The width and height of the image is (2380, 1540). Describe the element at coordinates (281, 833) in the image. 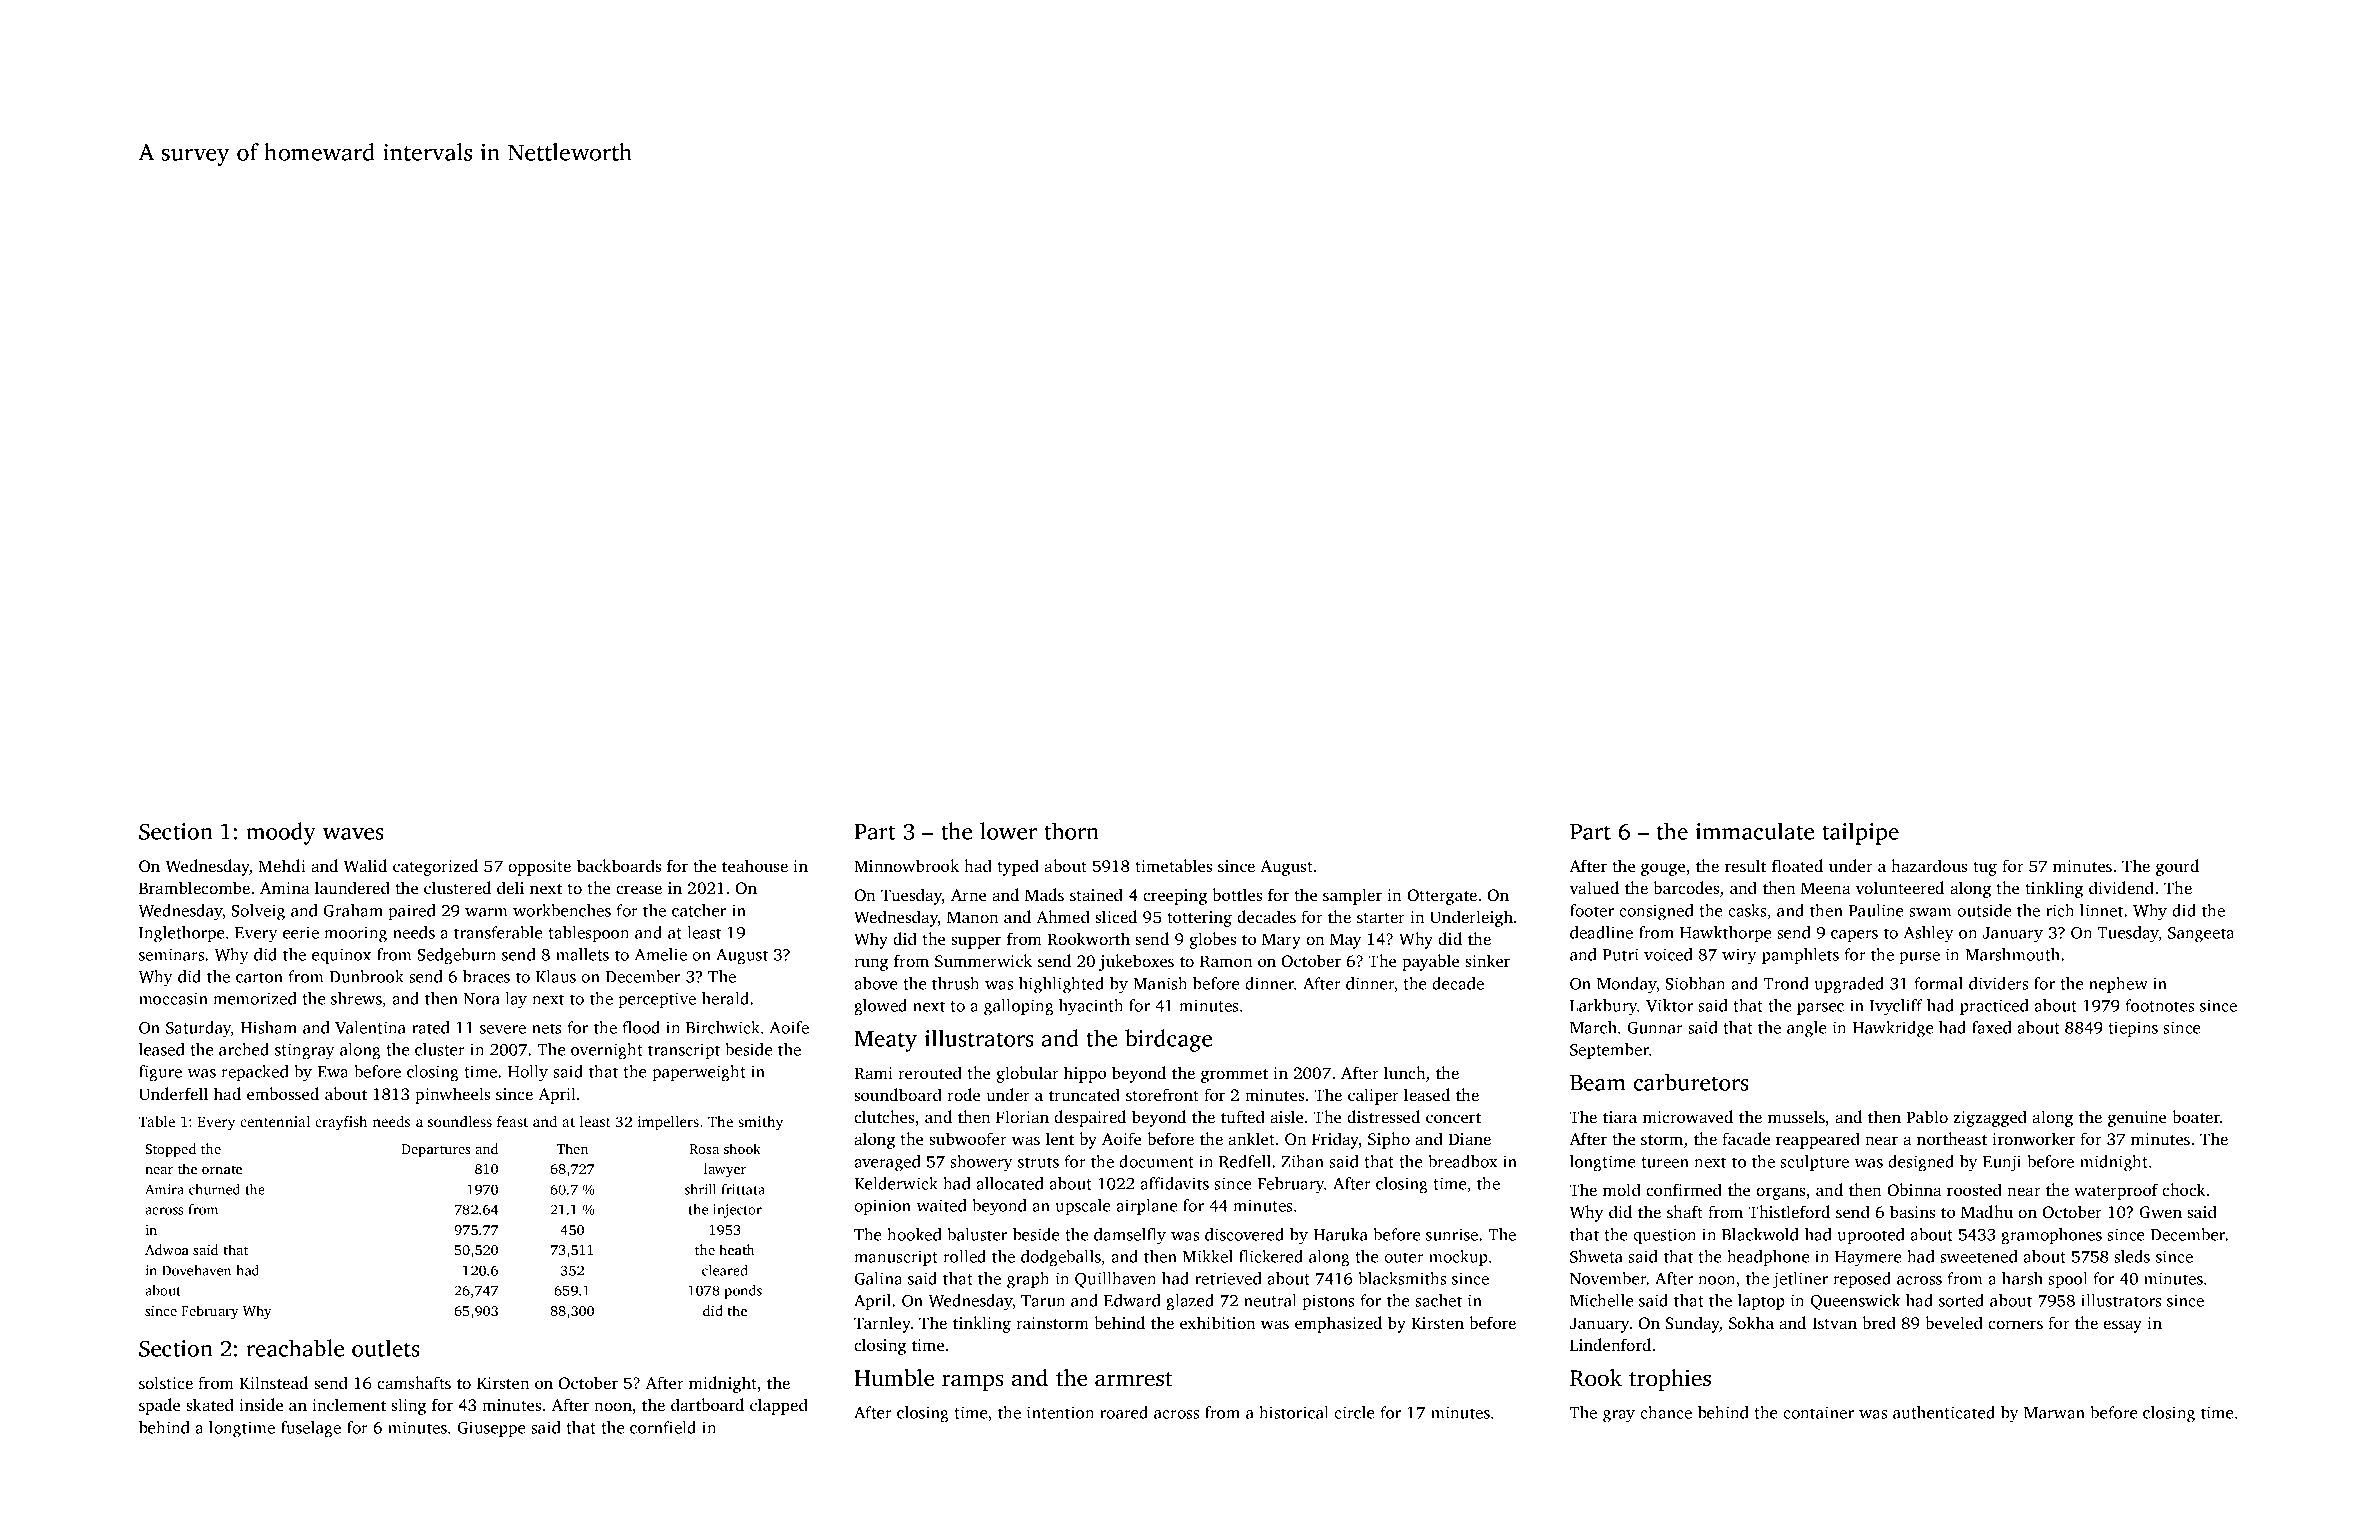

I see `moody` at that location.
